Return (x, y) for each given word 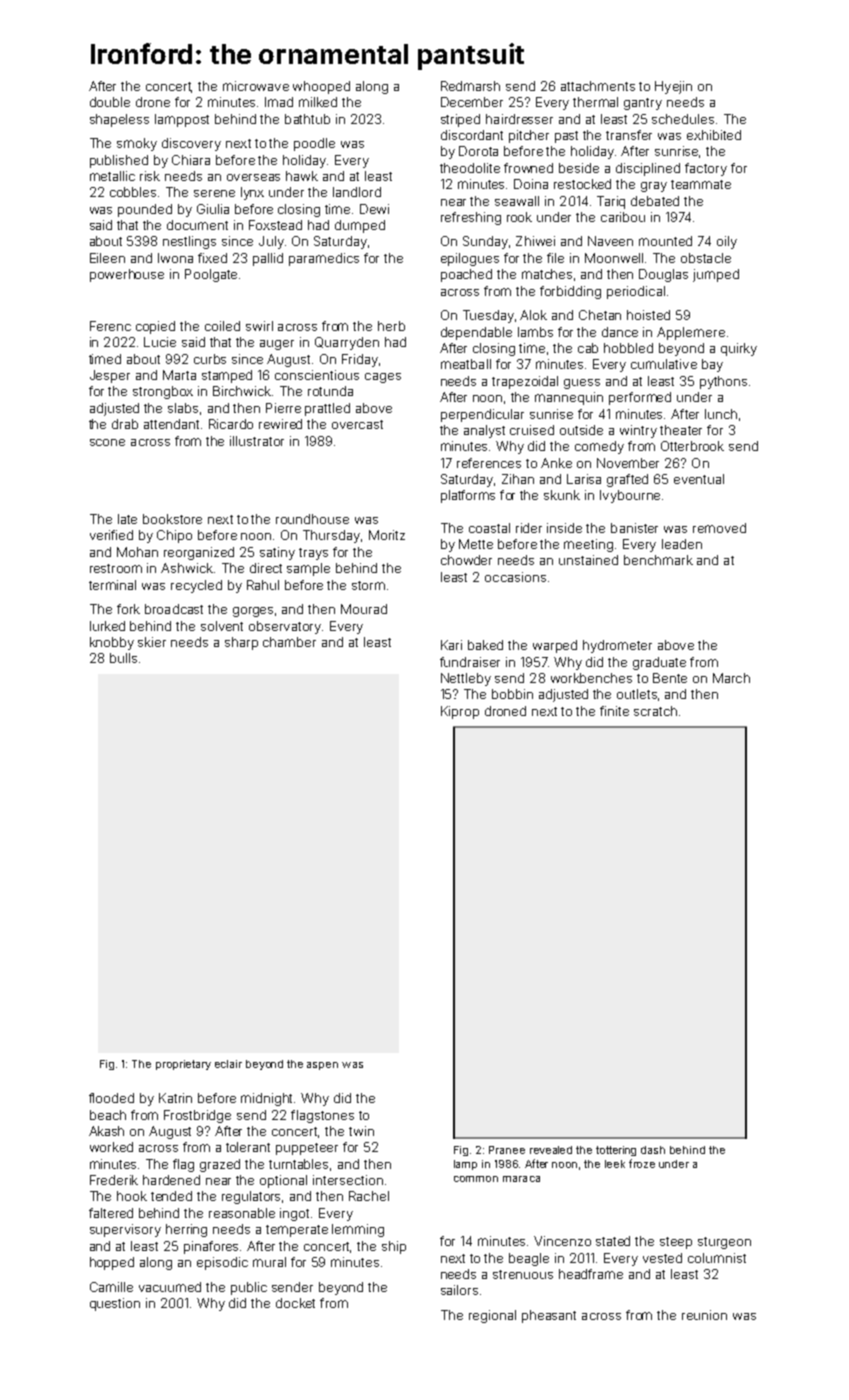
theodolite (470, 168)
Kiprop (460, 712)
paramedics (324, 259)
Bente (670, 678)
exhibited (714, 135)
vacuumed (170, 1287)
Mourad (364, 609)
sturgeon (724, 1243)
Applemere (691, 333)
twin (361, 1131)
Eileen (107, 258)
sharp (241, 643)
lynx (252, 193)
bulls (123, 658)
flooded (111, 1098)
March (731, 678)
